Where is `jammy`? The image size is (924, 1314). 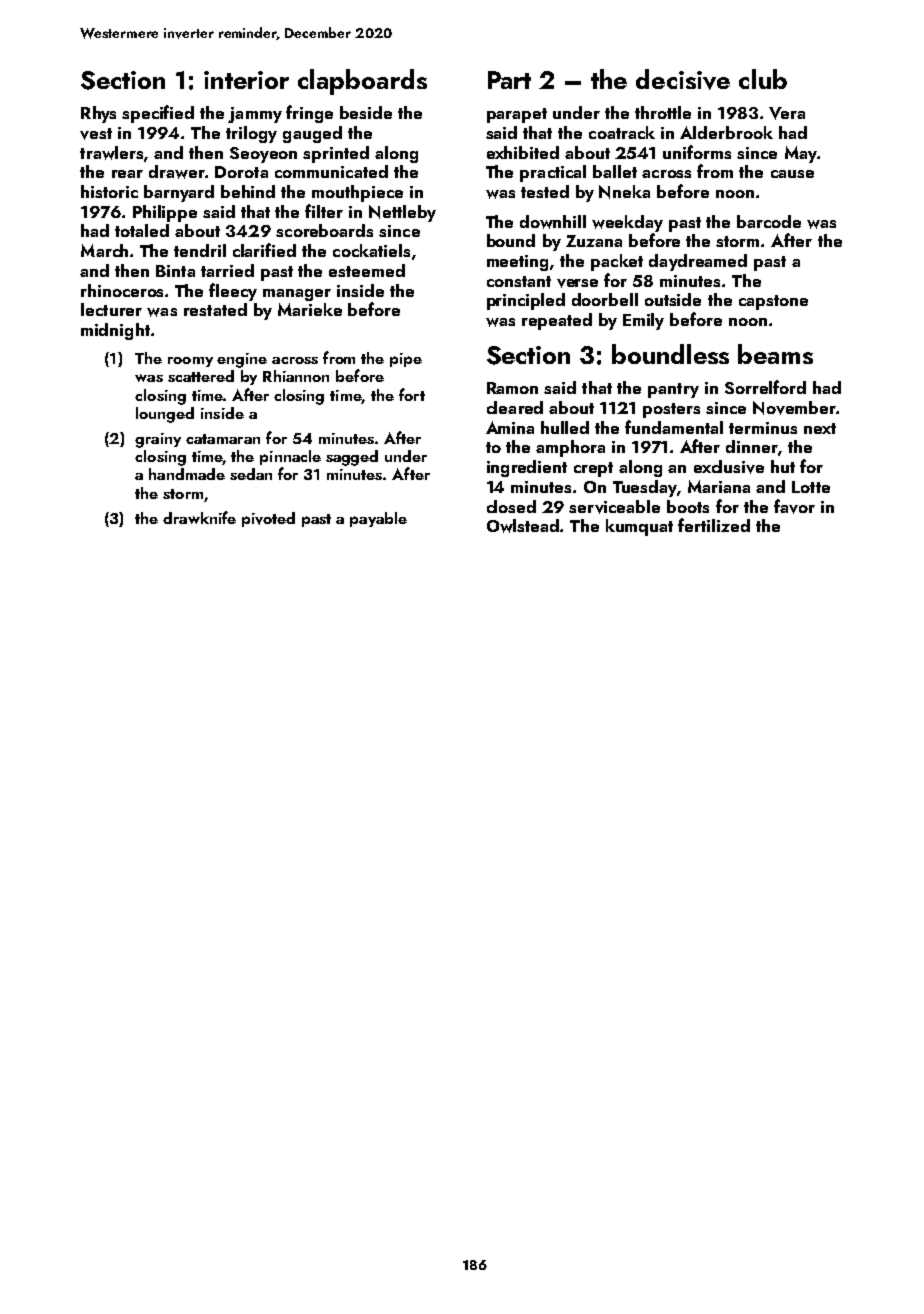
jammy is located at coordinates (255, 115).
